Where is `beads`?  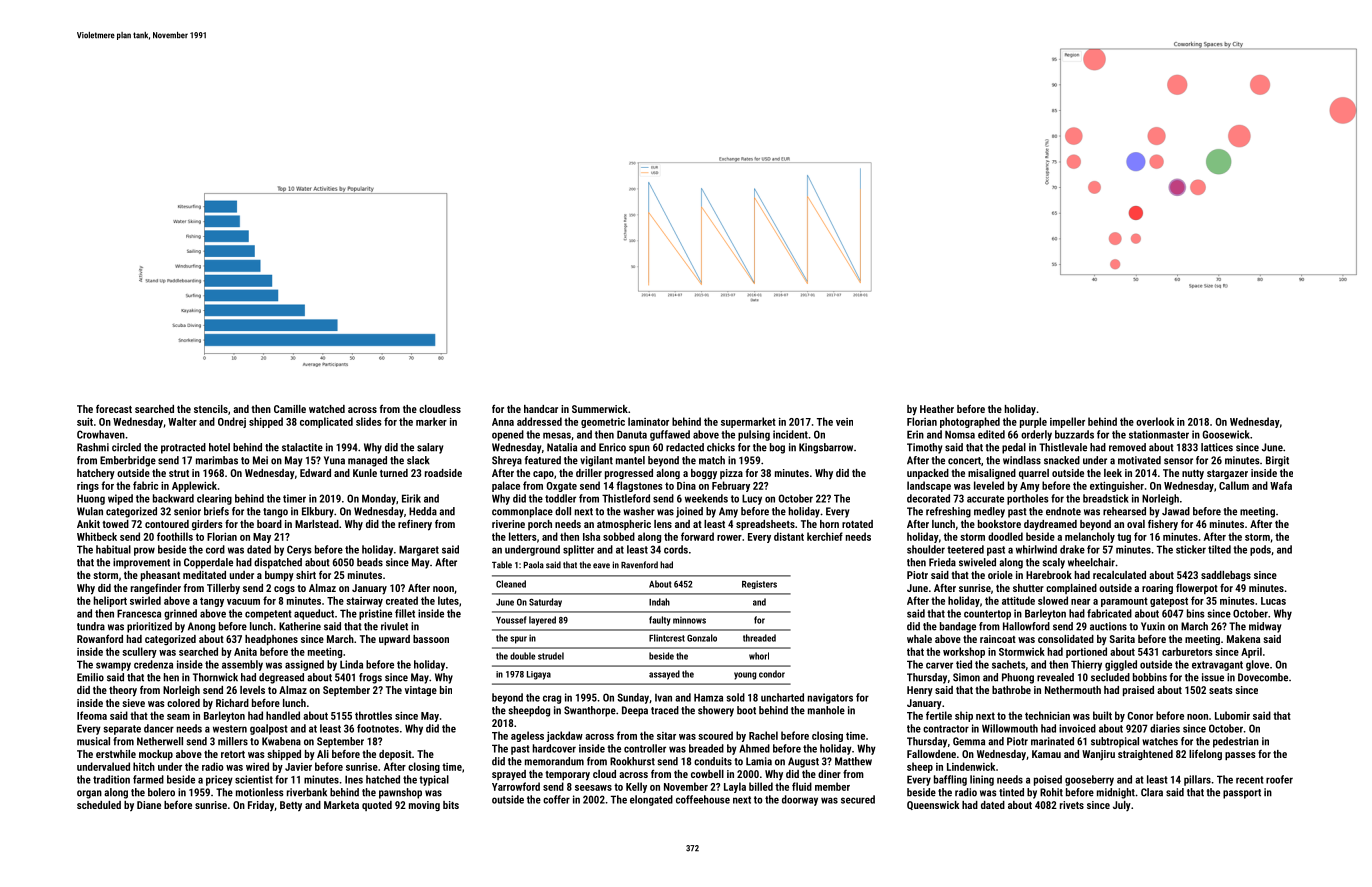 beads is located at coordinates (370, 562).
